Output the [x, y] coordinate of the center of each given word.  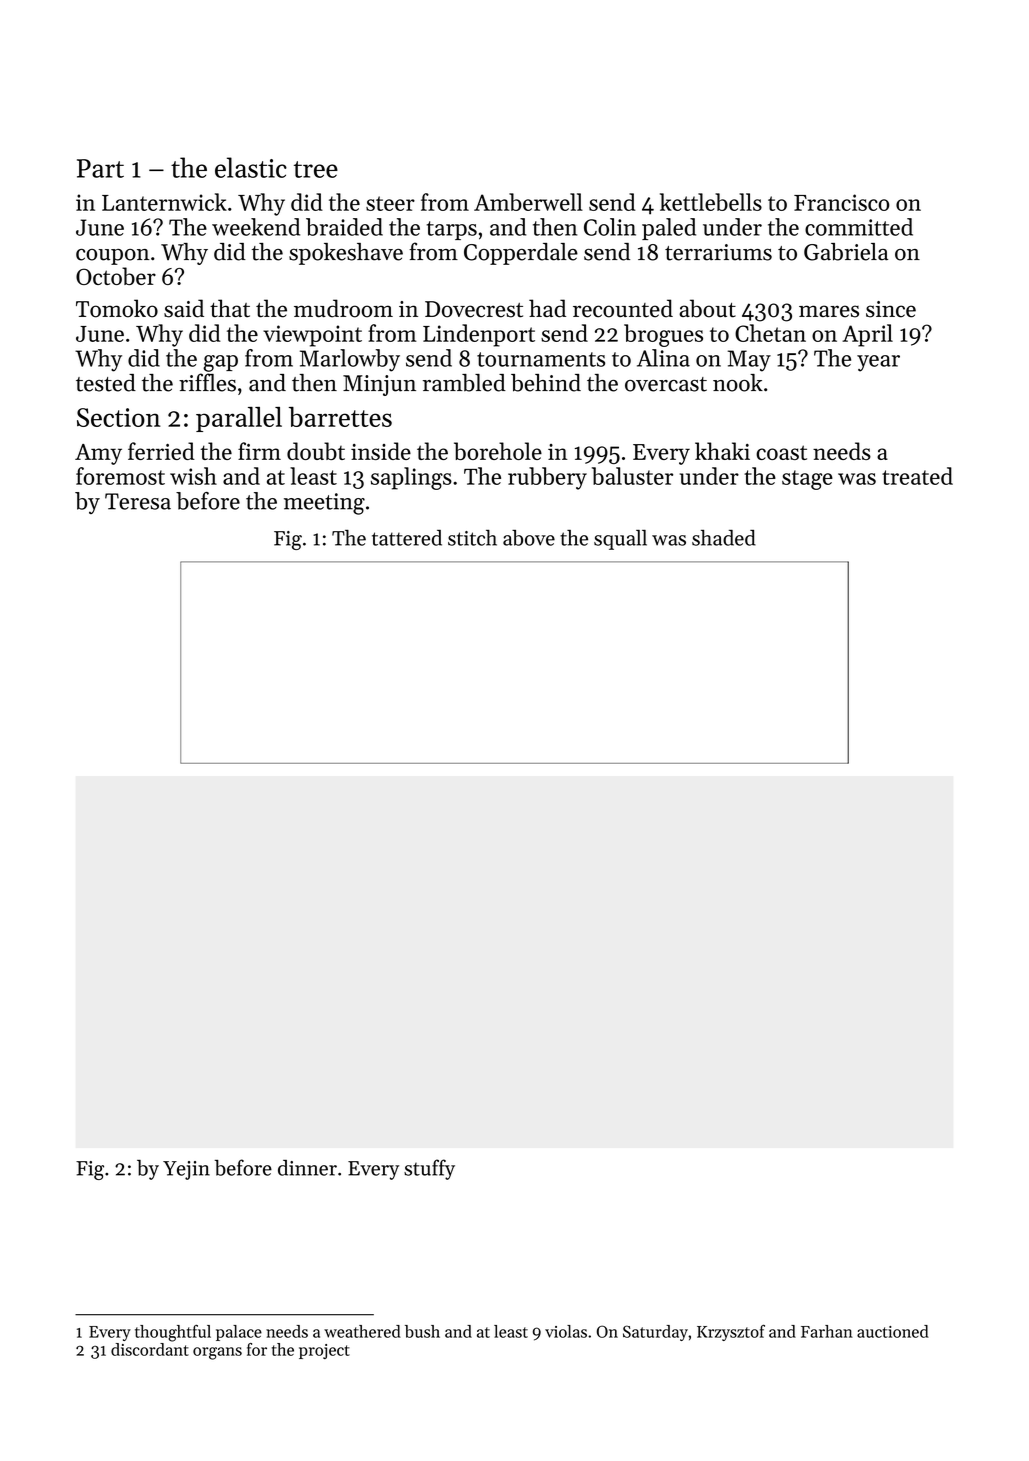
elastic [251, 167]
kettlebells [711, 202]
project [324, 1351]
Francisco [842, 202]
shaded [724, 538]
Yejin [186, 1170]
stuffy [429, 1169]
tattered [407, 538]
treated [917, 476]
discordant [150, 1349]
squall [620, 540]
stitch [472, 538]
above [529, 538]
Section [119, 417]
